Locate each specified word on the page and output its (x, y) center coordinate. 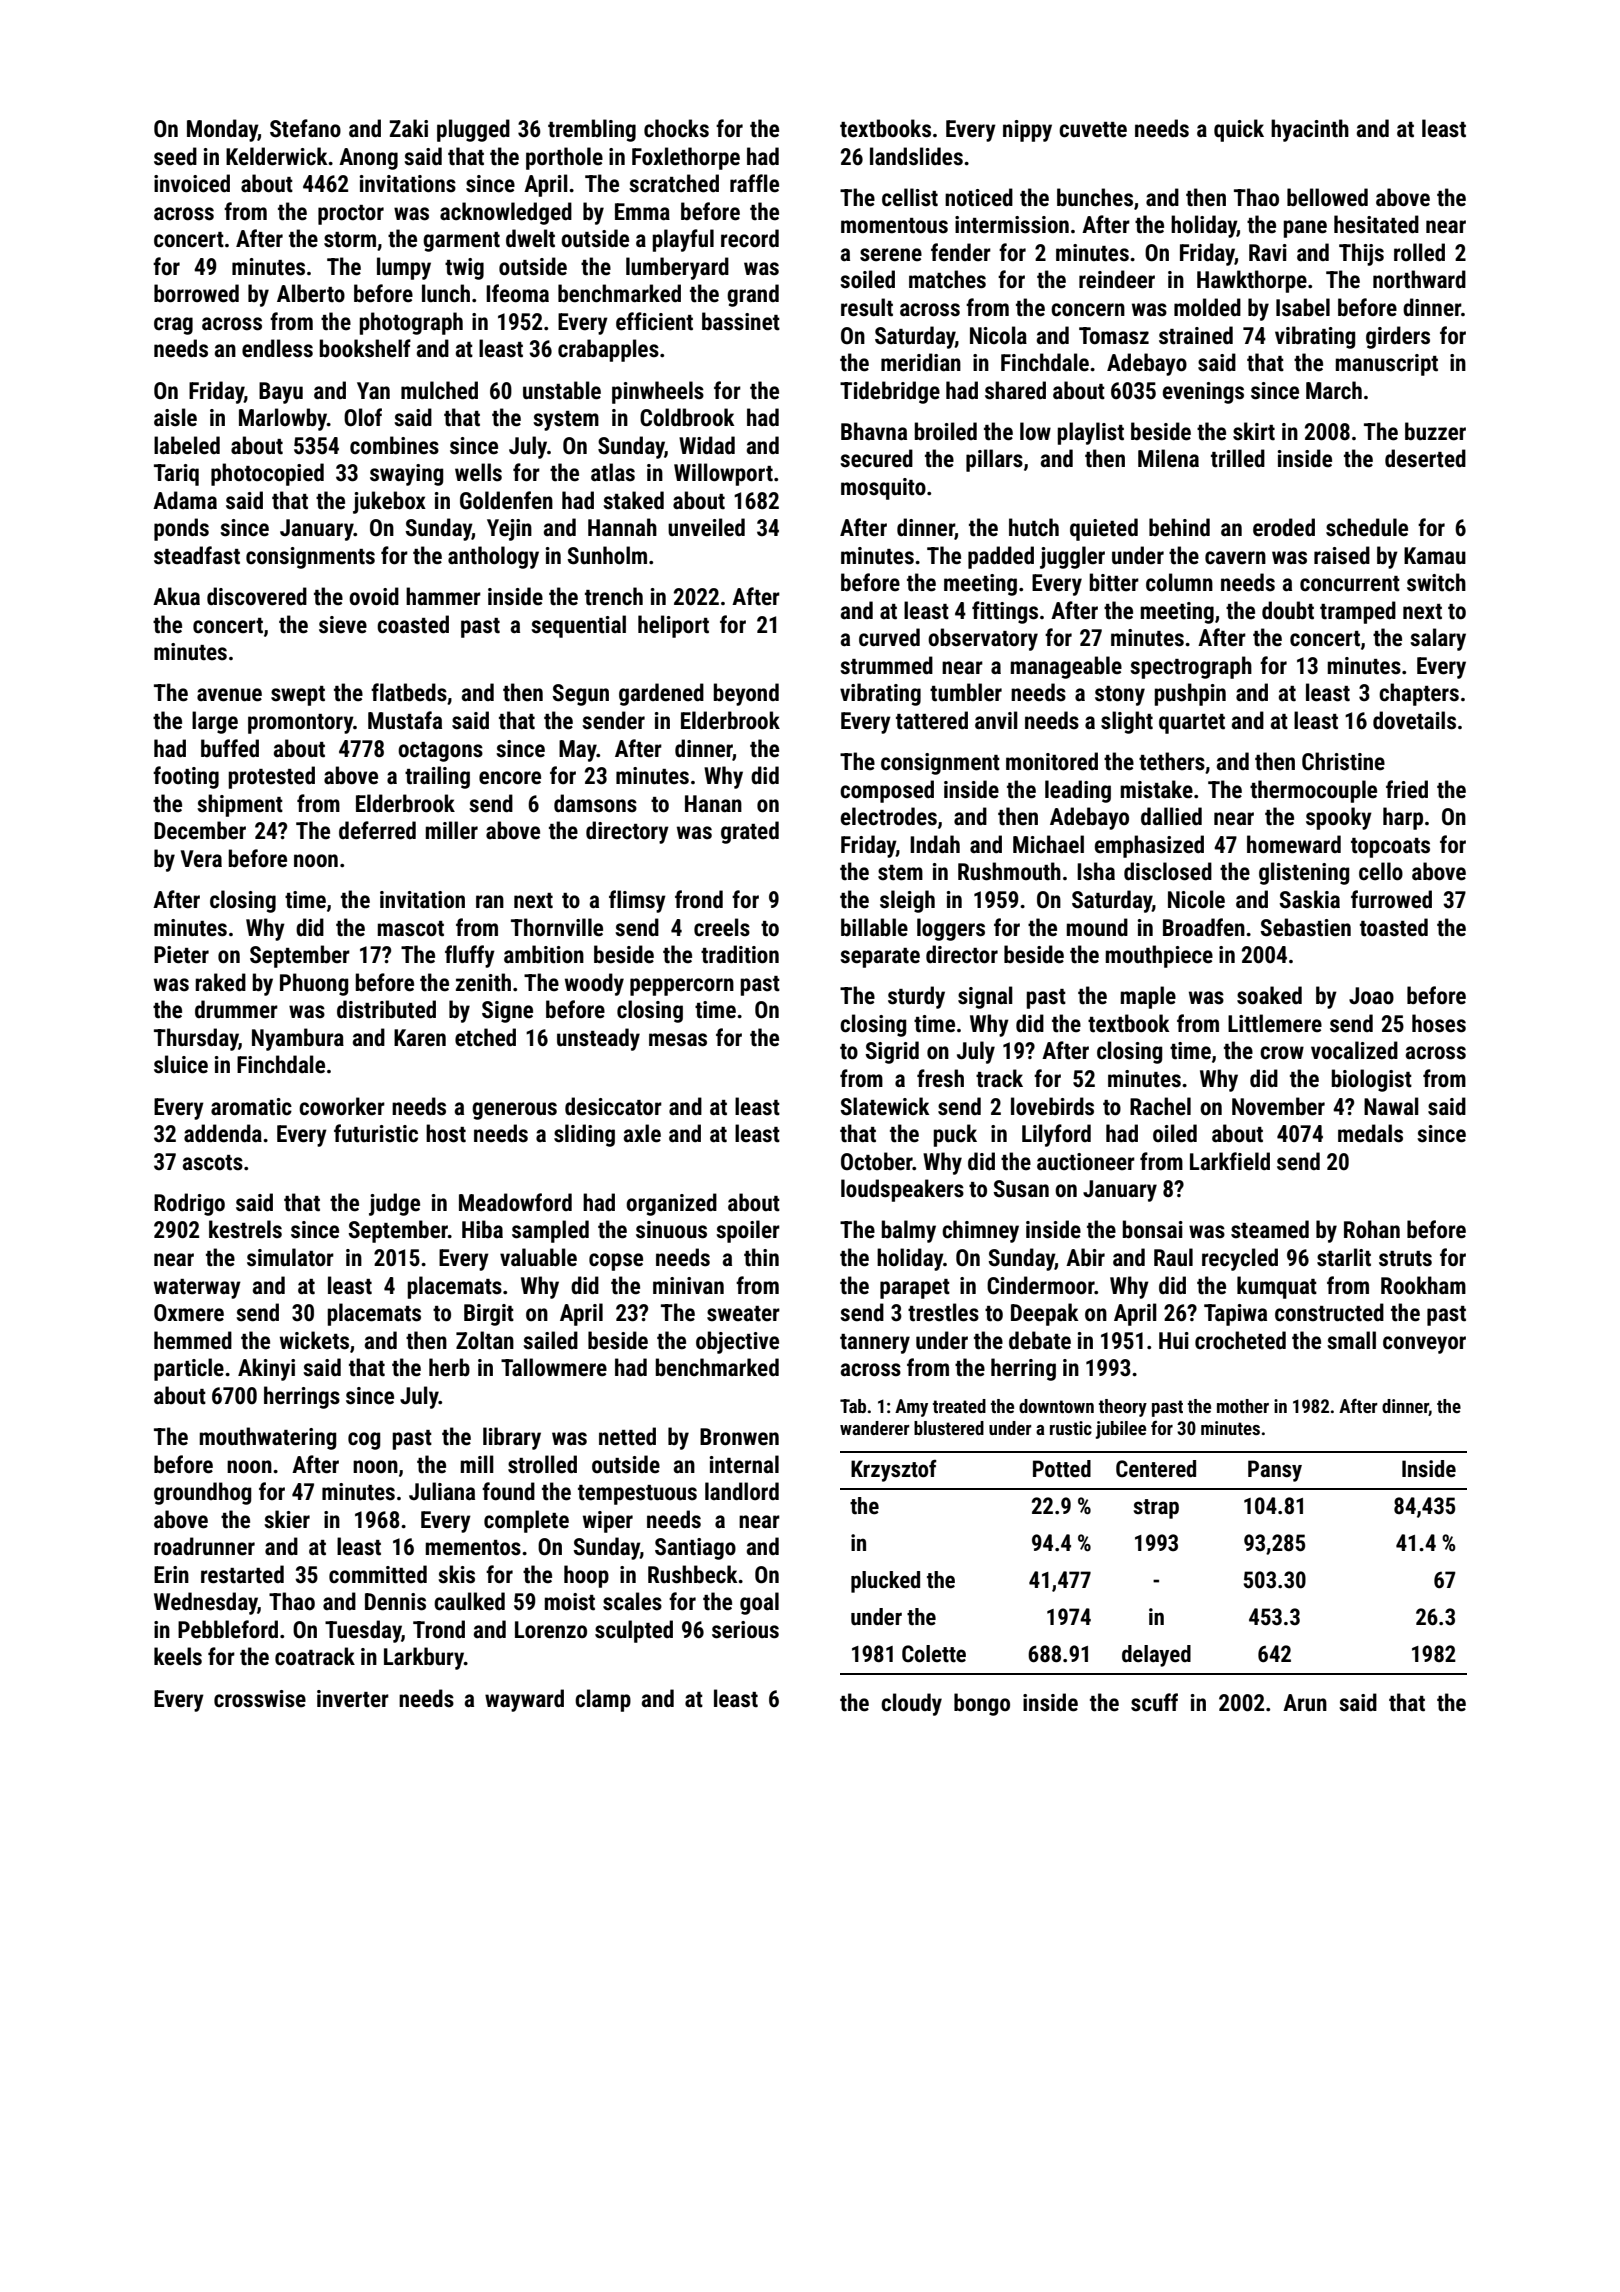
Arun (1305, 1702)
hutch (1034, 527)
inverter (353, 1699)
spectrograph (1191, 667)
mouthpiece (1159, 956)
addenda (223, 1133)
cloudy (911, 1704)
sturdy (916, 997)
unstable (562, 390)
